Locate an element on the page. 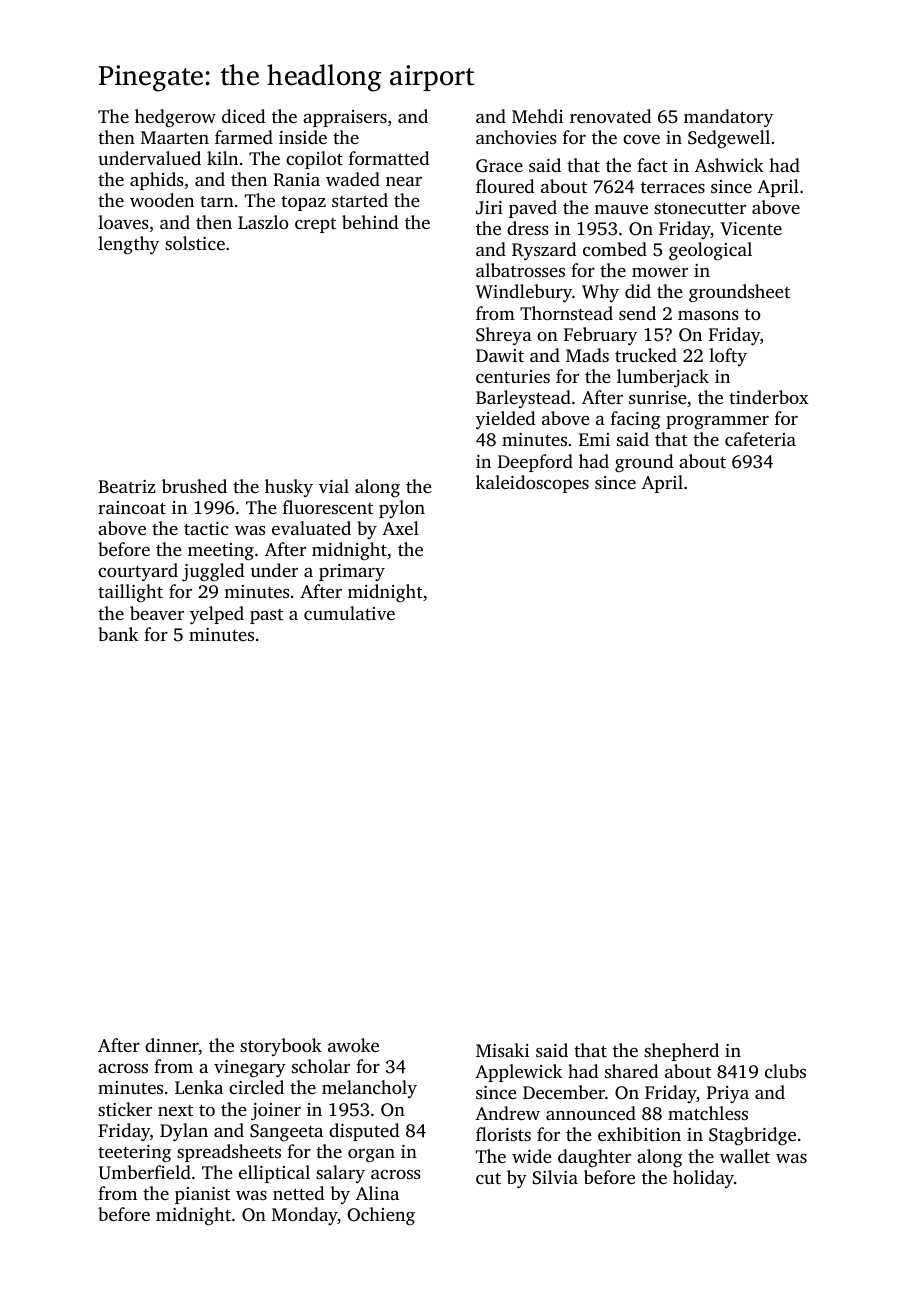 The width and height of the page is (908, 1316). cumulative is located at coordinates (349, 613).
